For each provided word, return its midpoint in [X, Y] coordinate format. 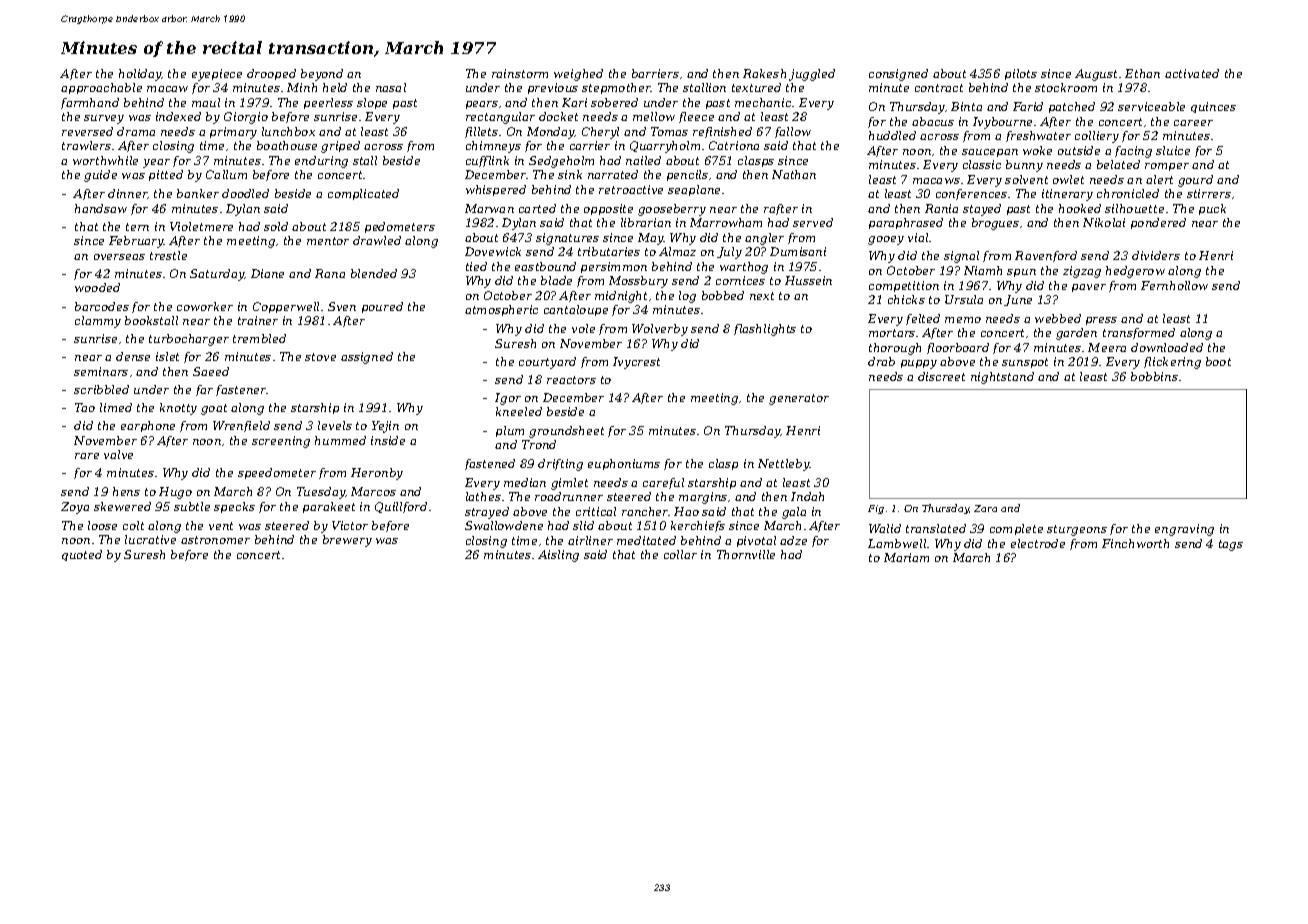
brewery [347, 541]
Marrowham [726, 222]
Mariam [906, 557]
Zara [985, 508]
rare [87, 456]
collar [680, 554]
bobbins [1154, 376]
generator [799, 399]
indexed [178, 116]
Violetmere [201, 226]
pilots [1021, 74]
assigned [367, 358]
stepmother [616, 88]
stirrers [1209, 193]
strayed [487, 513]
